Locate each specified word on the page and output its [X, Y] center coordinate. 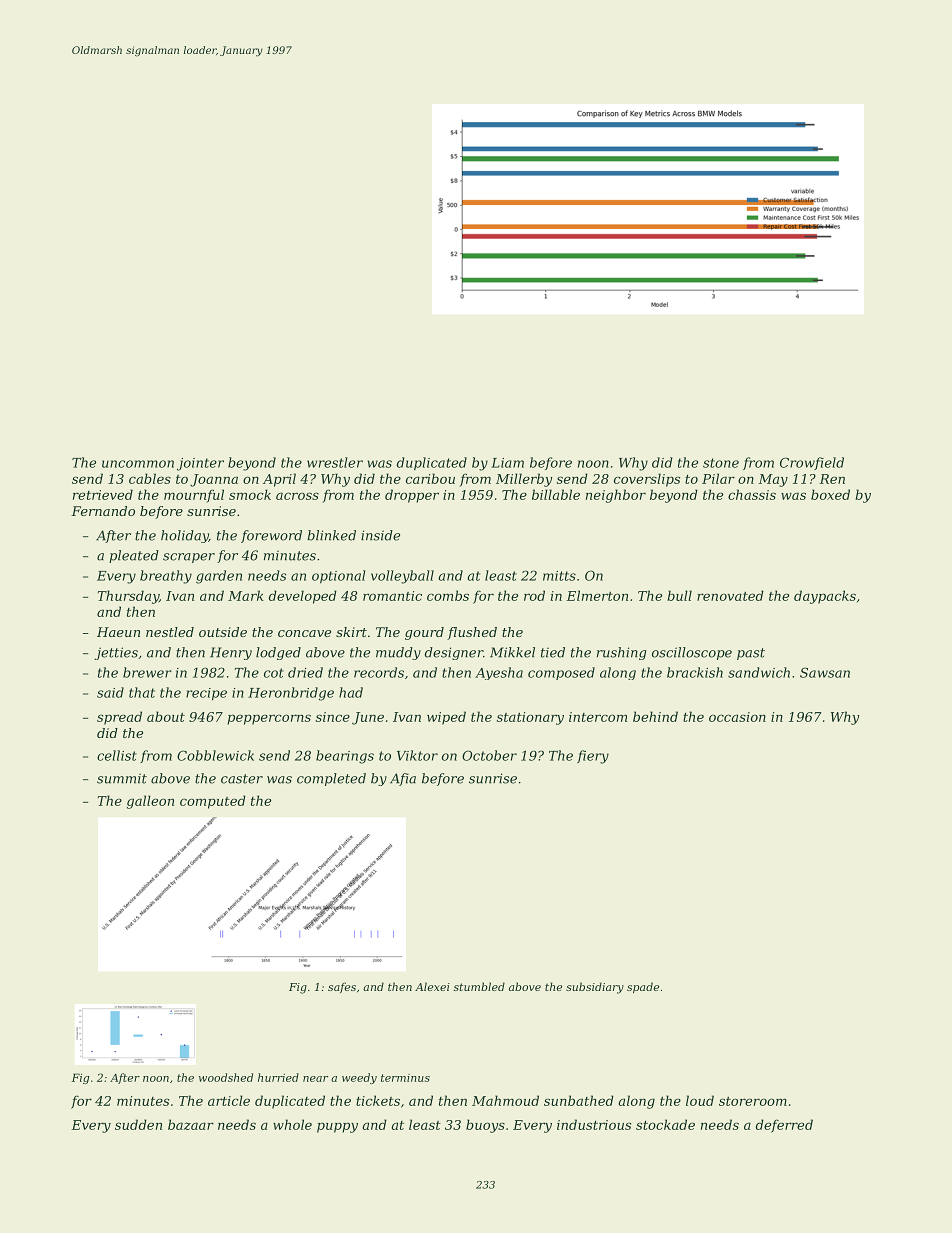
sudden [138, 1124]
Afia [403, 779]
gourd [424, 633]
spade [643, 988]
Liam [507, 463]
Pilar [718, 478]
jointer [200, 464]
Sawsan [825, 672]
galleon [150, 802]
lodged [278, 653]
